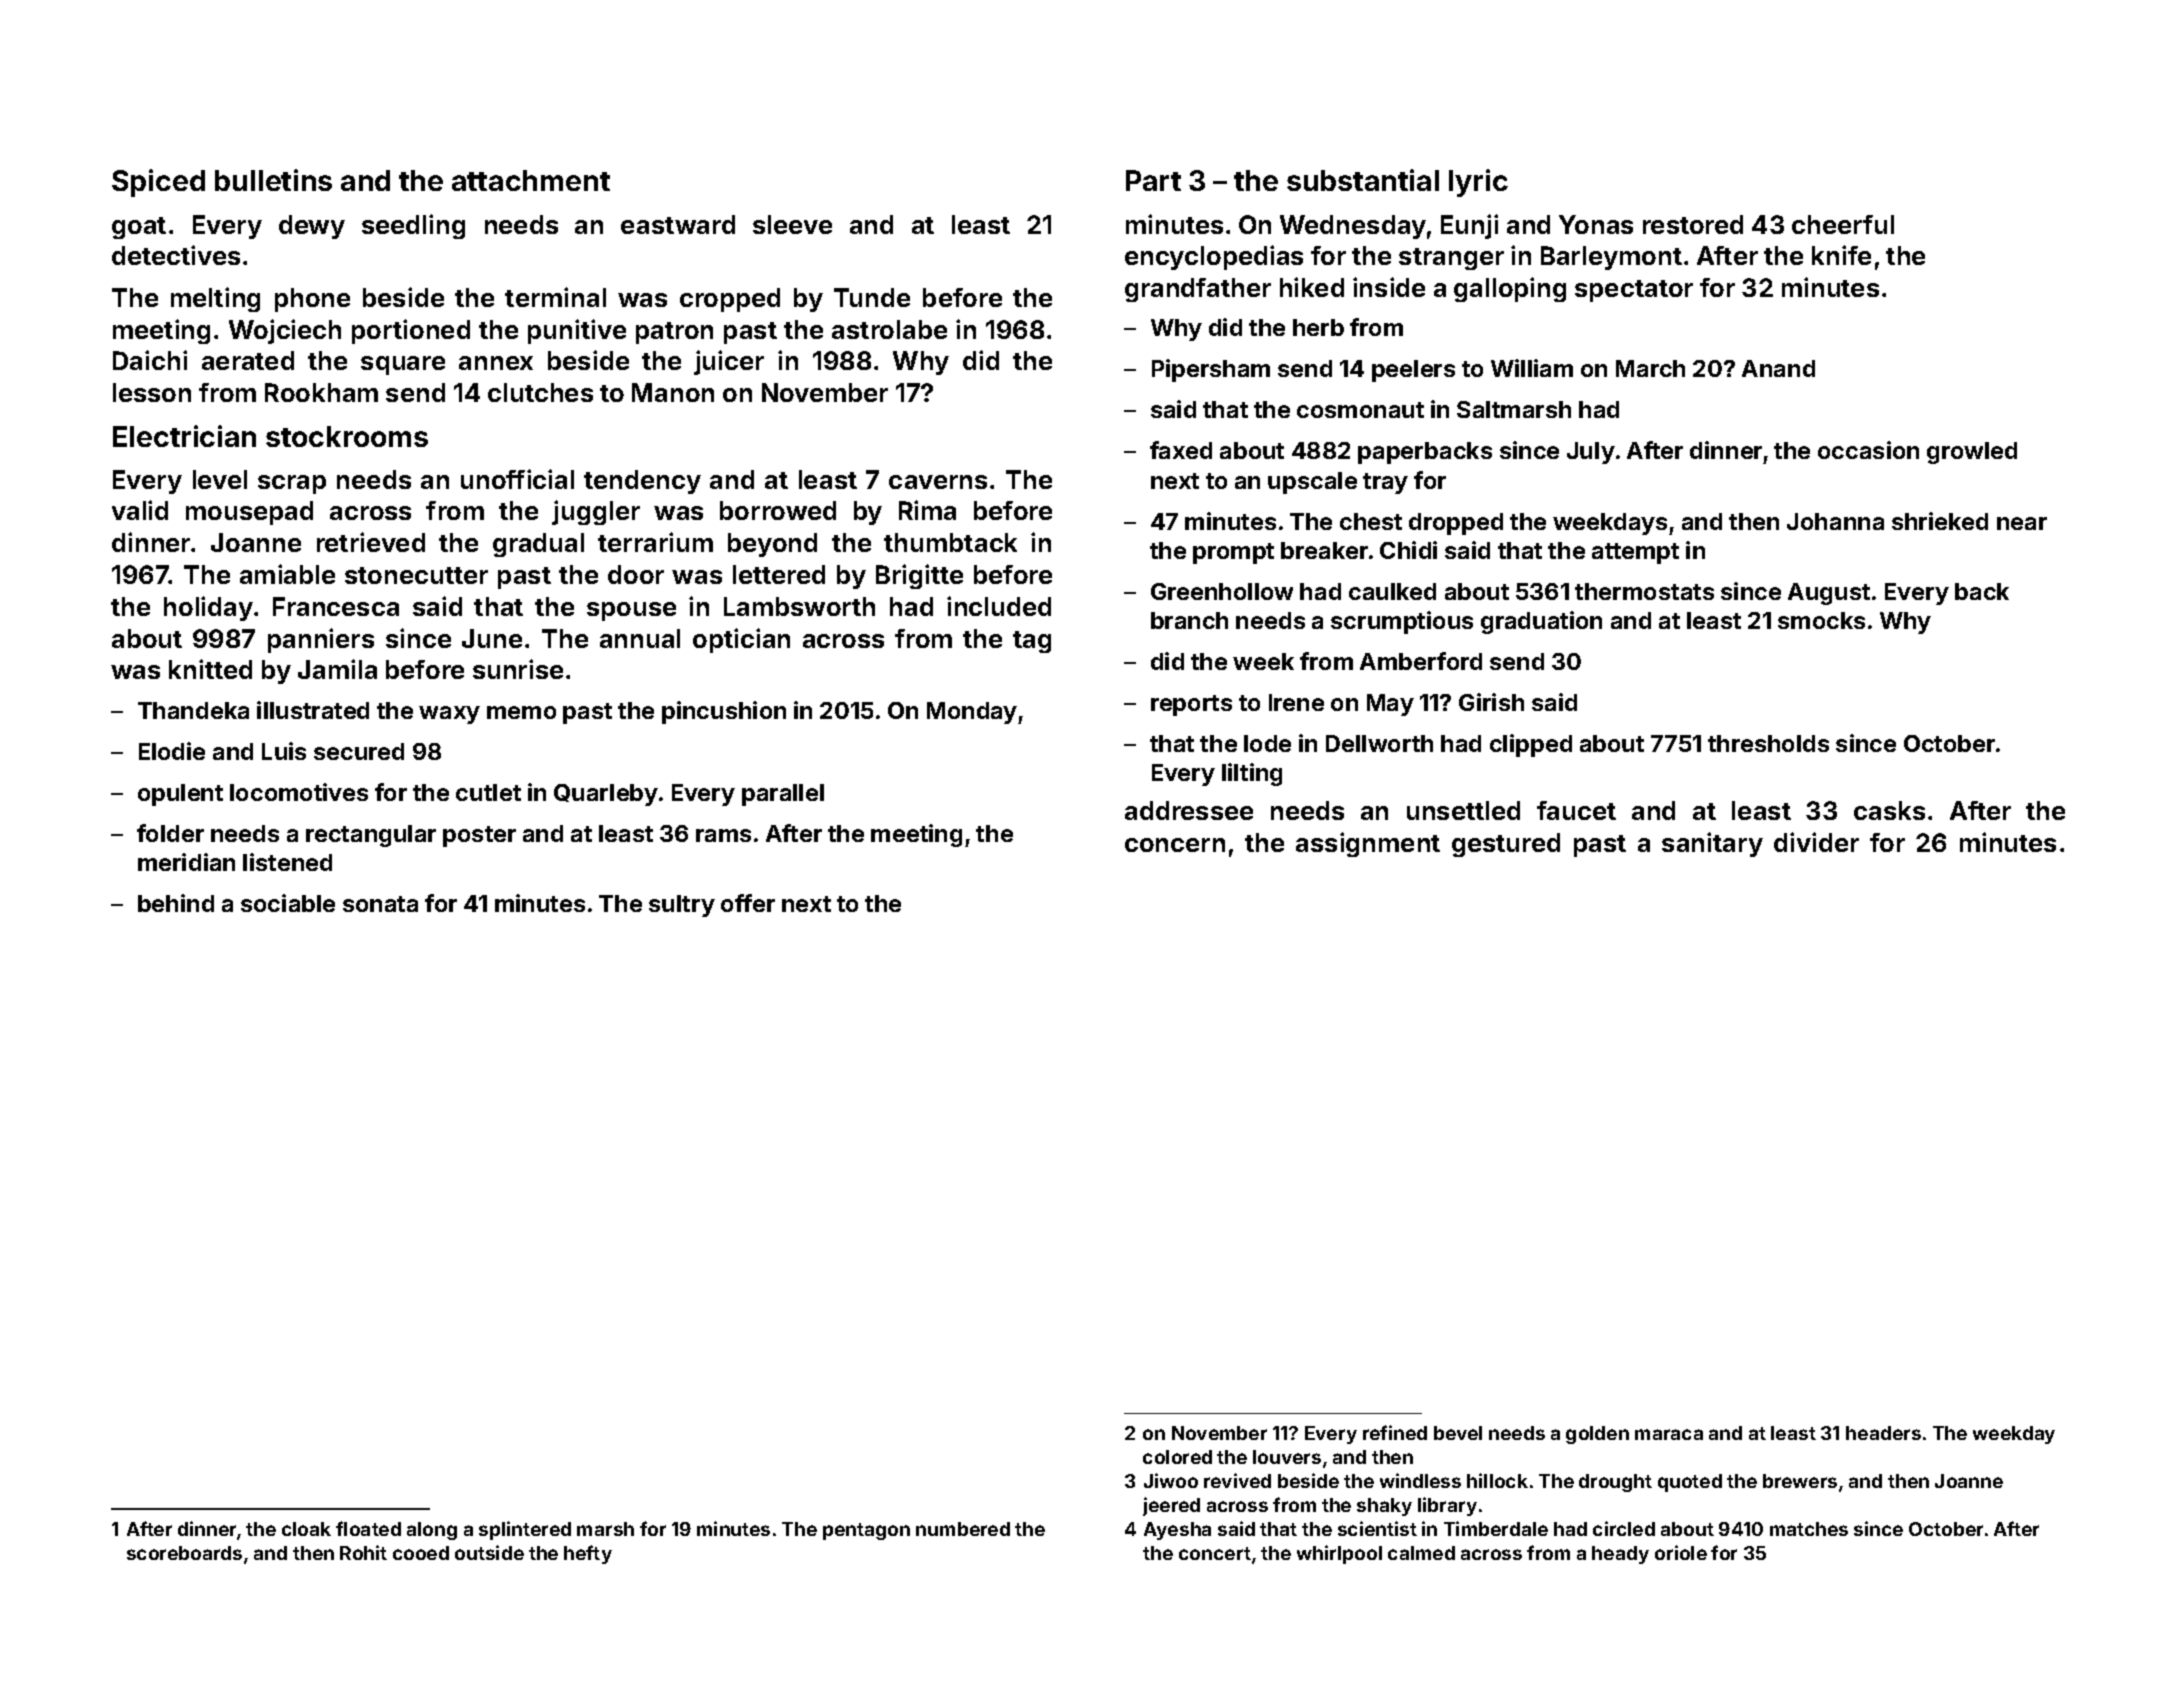  I want to click on addressee, so click(1189, 810).
